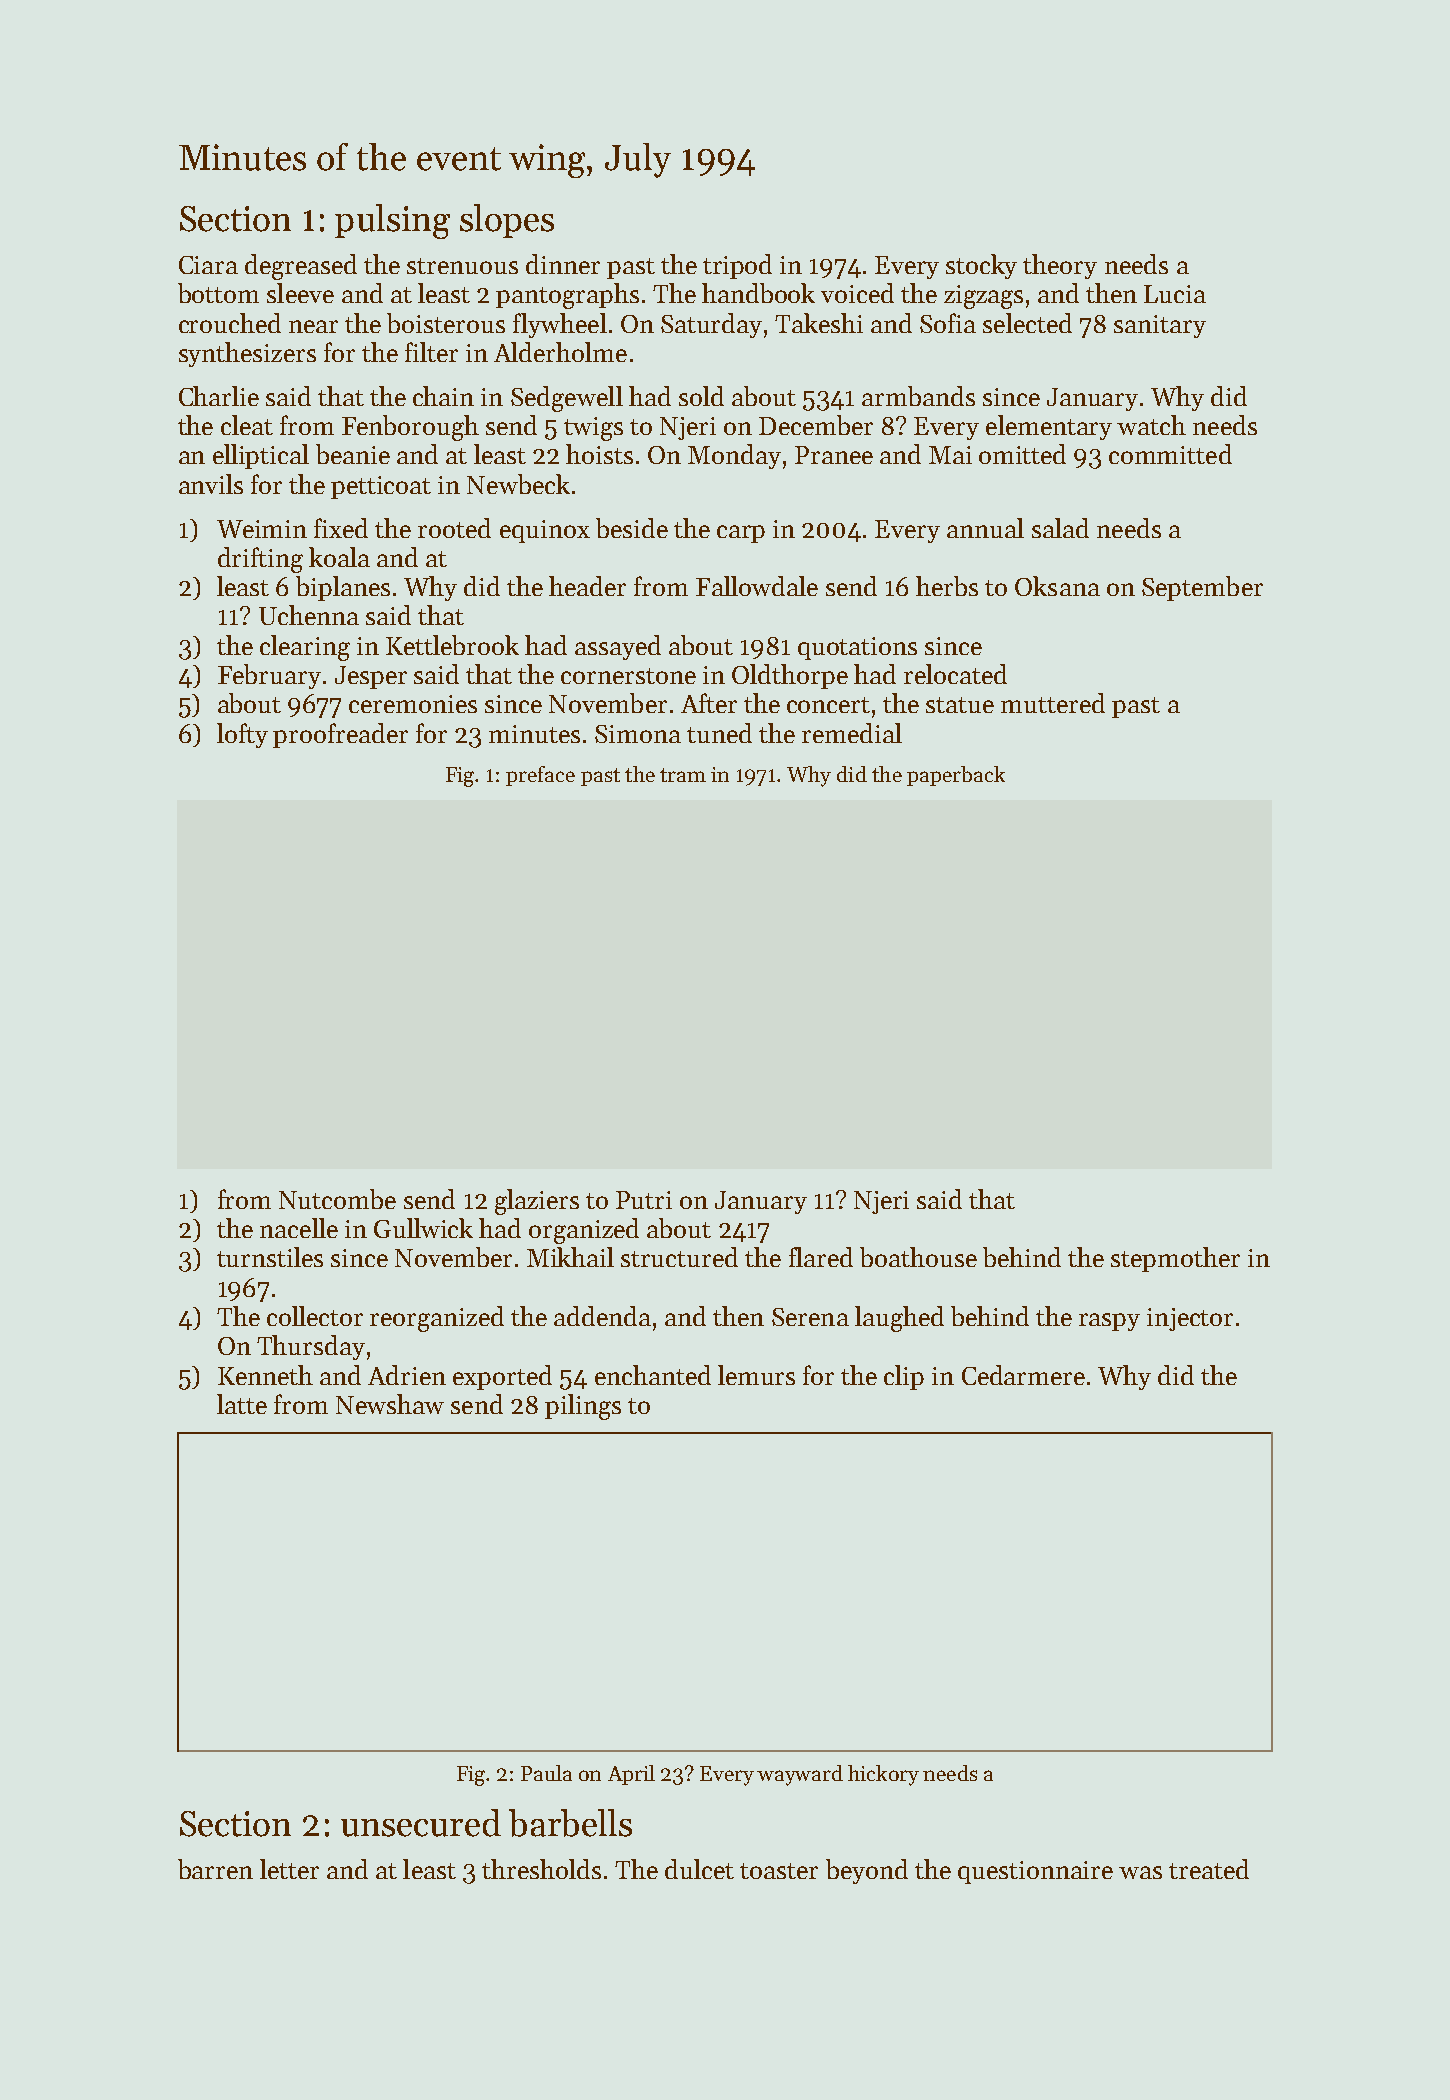  Describe the element at coordinates (632, 528) in the screenshot. I see `beside` at that location.
